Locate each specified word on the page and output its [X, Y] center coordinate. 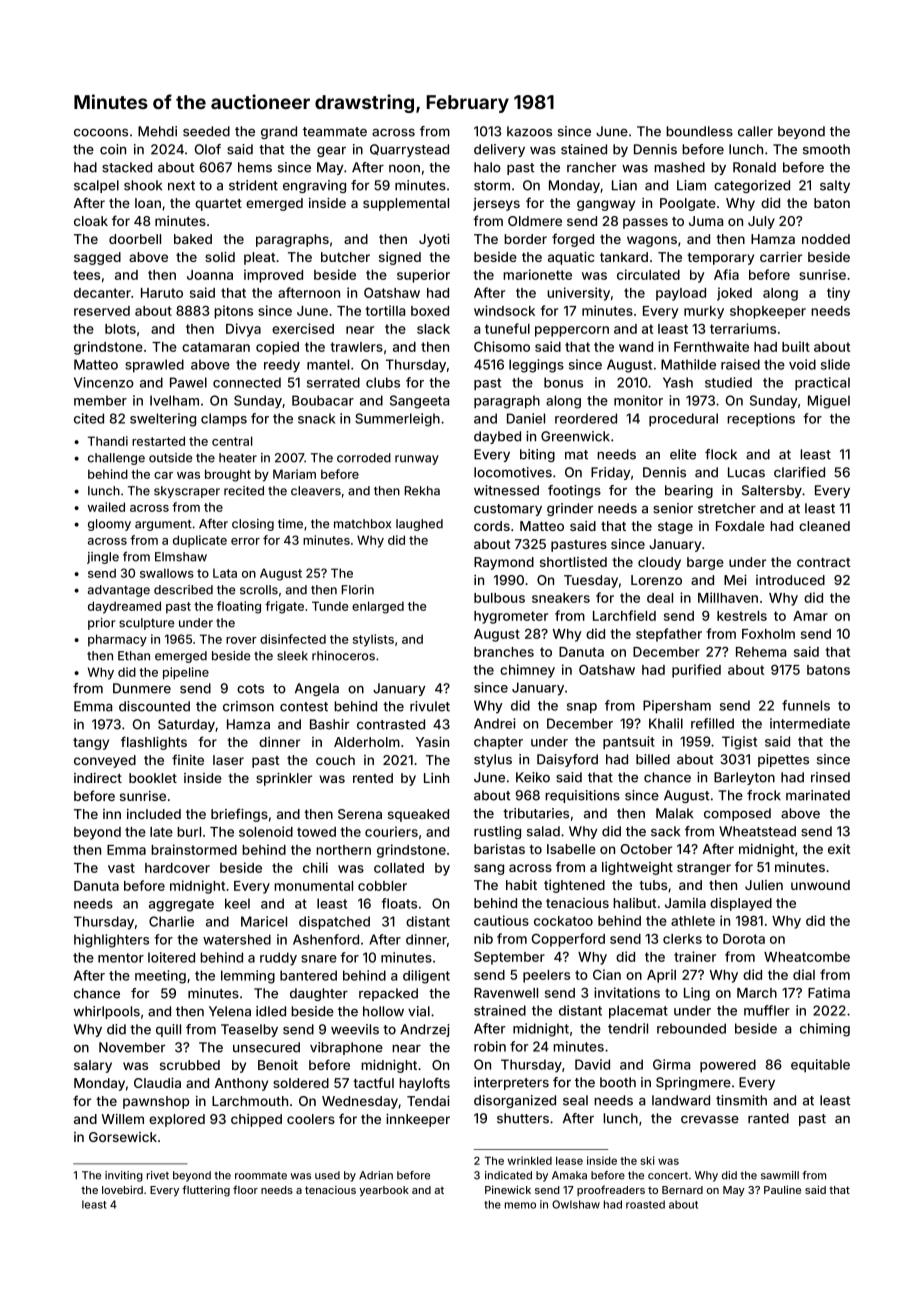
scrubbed [190, 1065]
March [757, 993]
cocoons [101, 133]
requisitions [582, 796]
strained [500, 1010]
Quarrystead [409, 150]
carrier [781, 257]
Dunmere [142, 688]
